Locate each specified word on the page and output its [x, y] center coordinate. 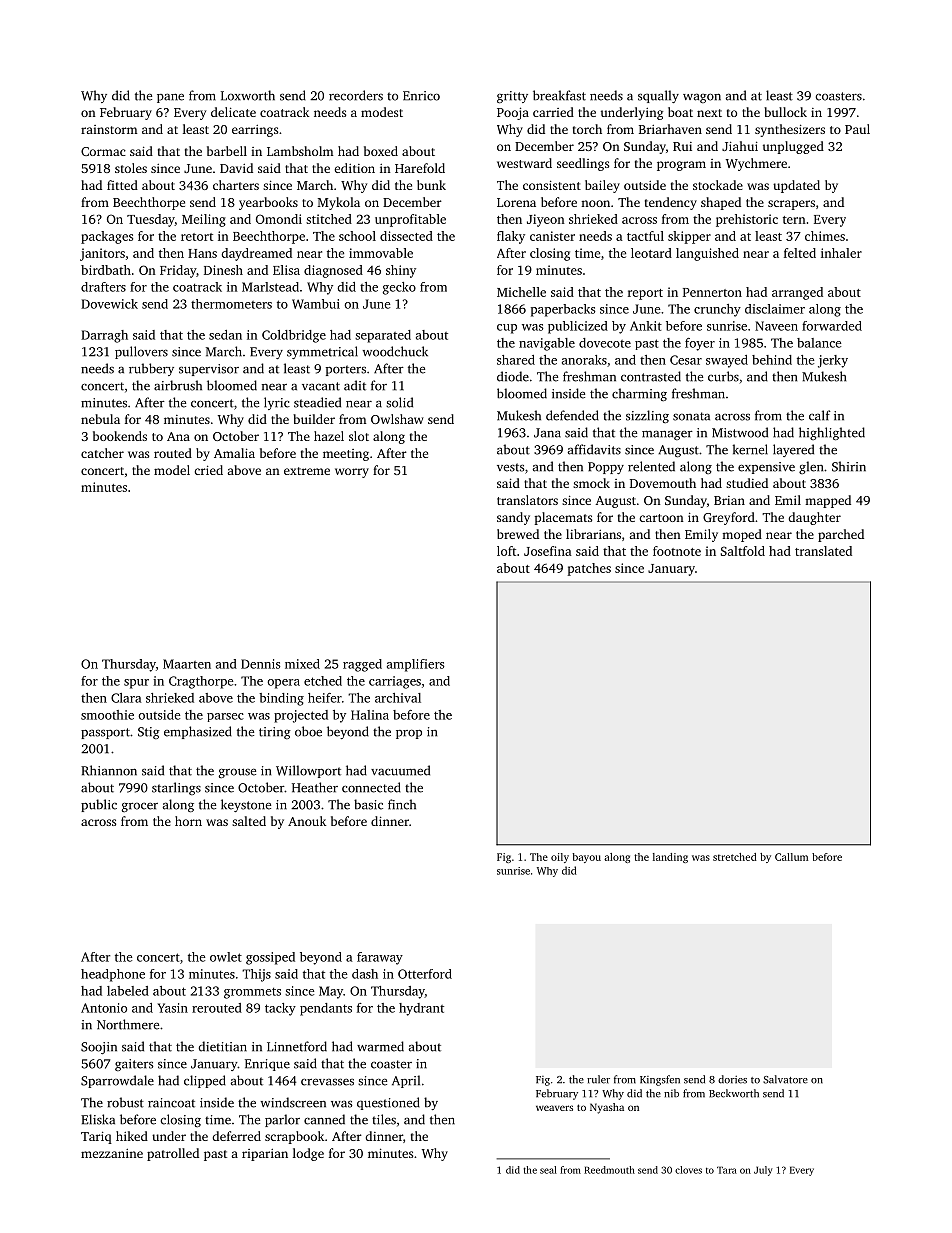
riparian [265, 1155]
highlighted [832, 434]
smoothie [107, 715]
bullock [785, 112]
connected [371, 787]
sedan [225, 335]
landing [670, 858]
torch [587, 129]
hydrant [421, 1009]
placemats [563, 518]
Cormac [103, 151]
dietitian [222, 1046]
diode [513, 376]
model [172, 470]
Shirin [849, 466]
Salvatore [785, 1079]
